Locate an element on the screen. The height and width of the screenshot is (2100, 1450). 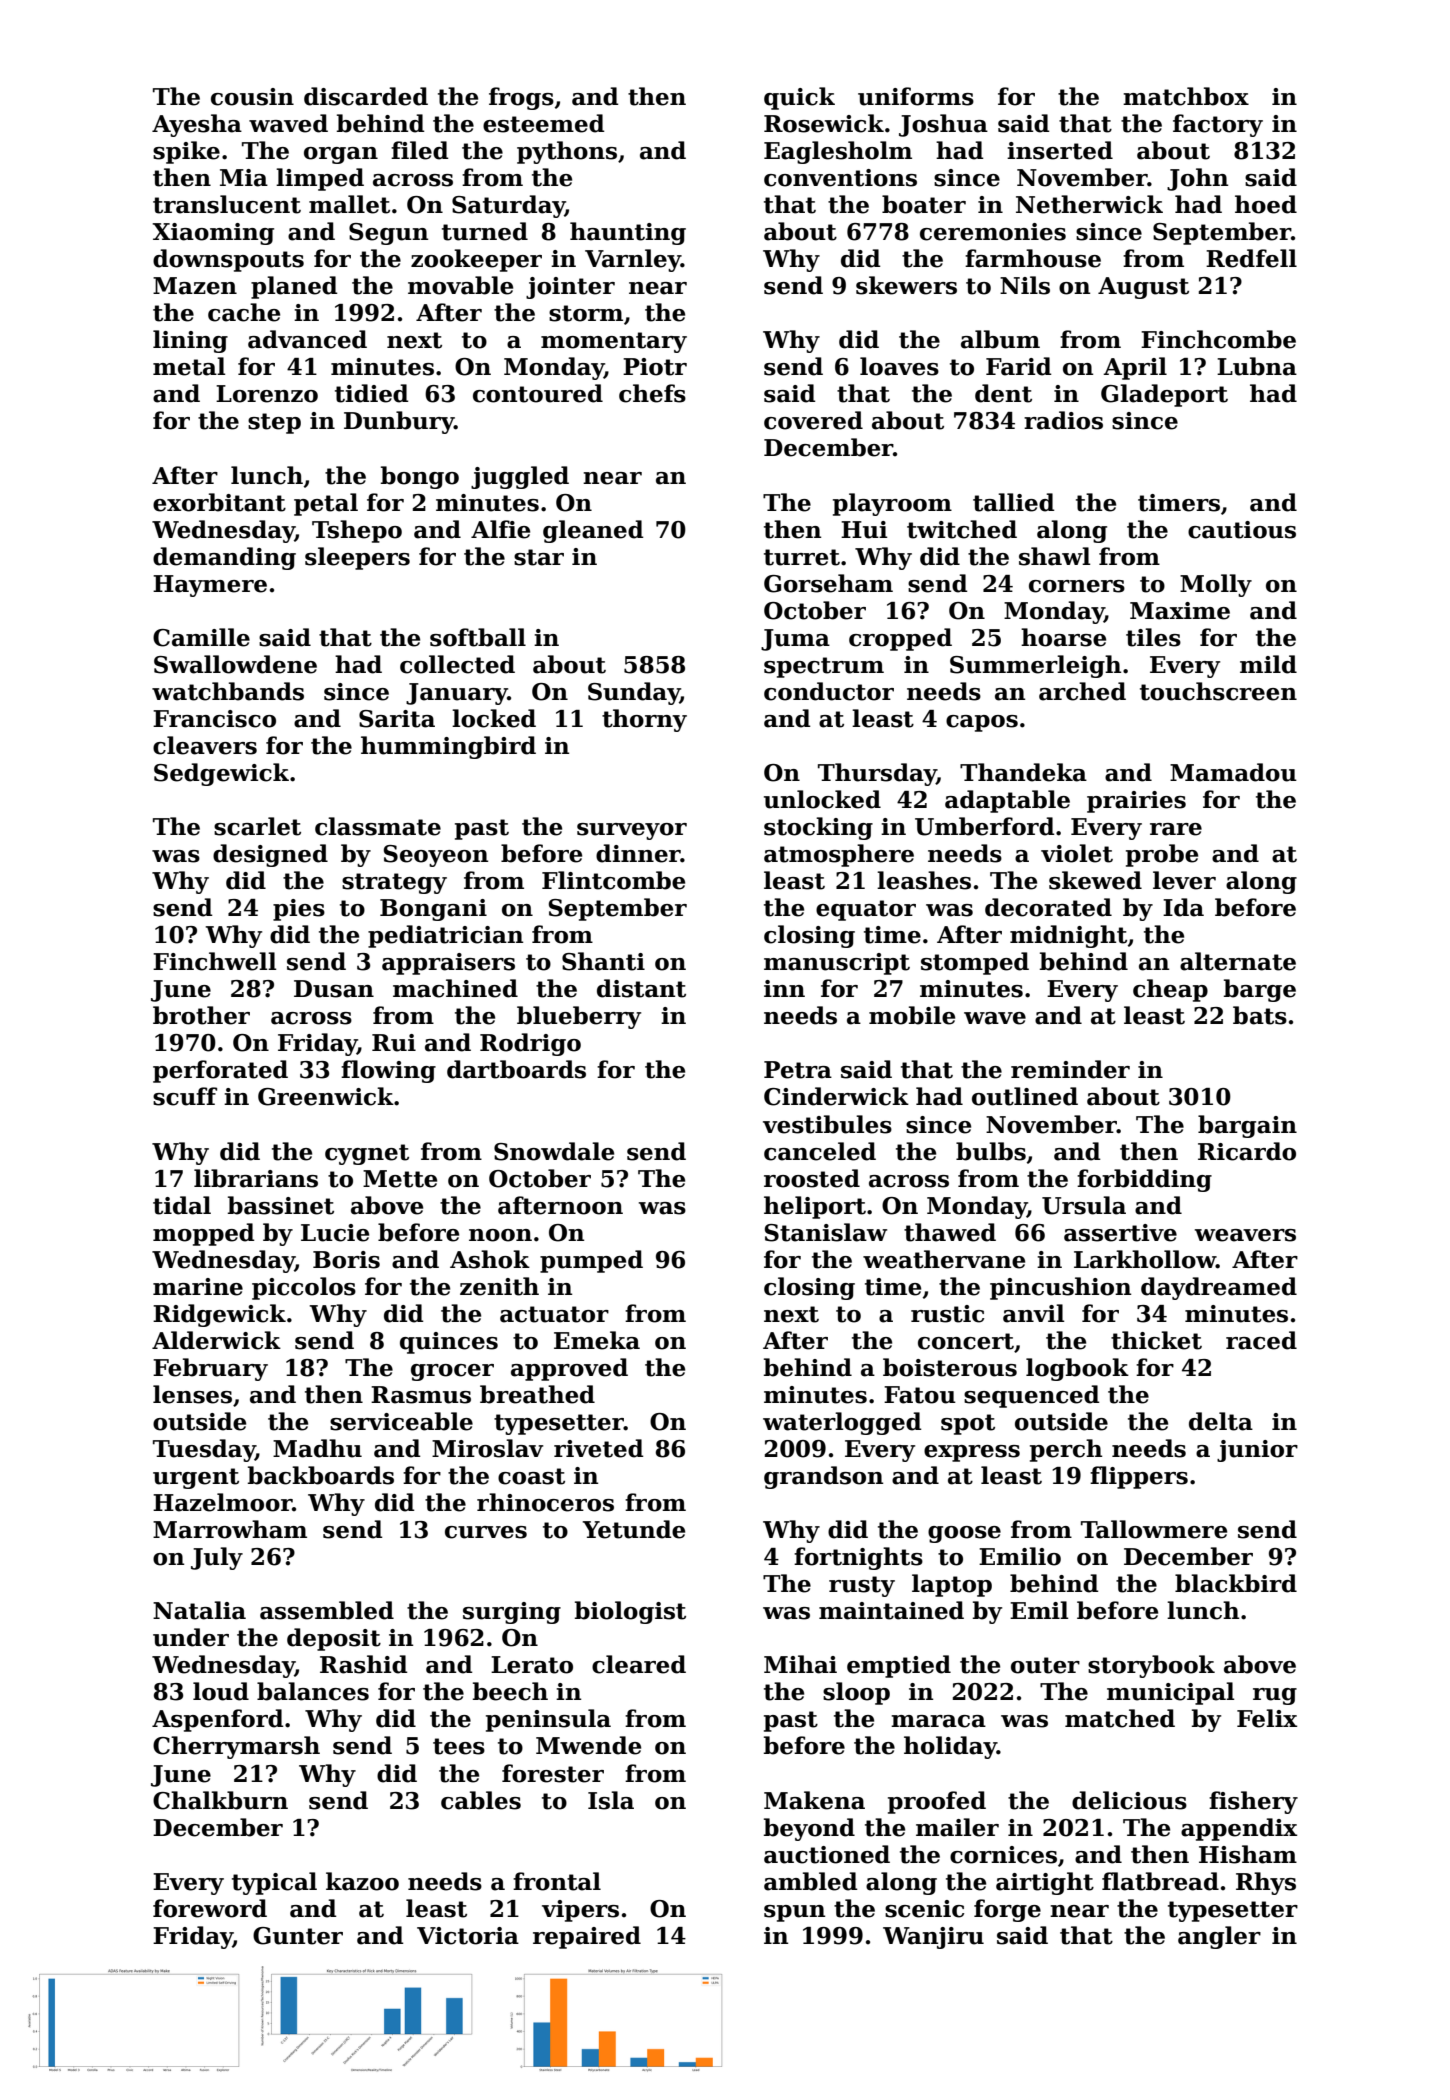
gleaned is located at coordinates (593, 531).
